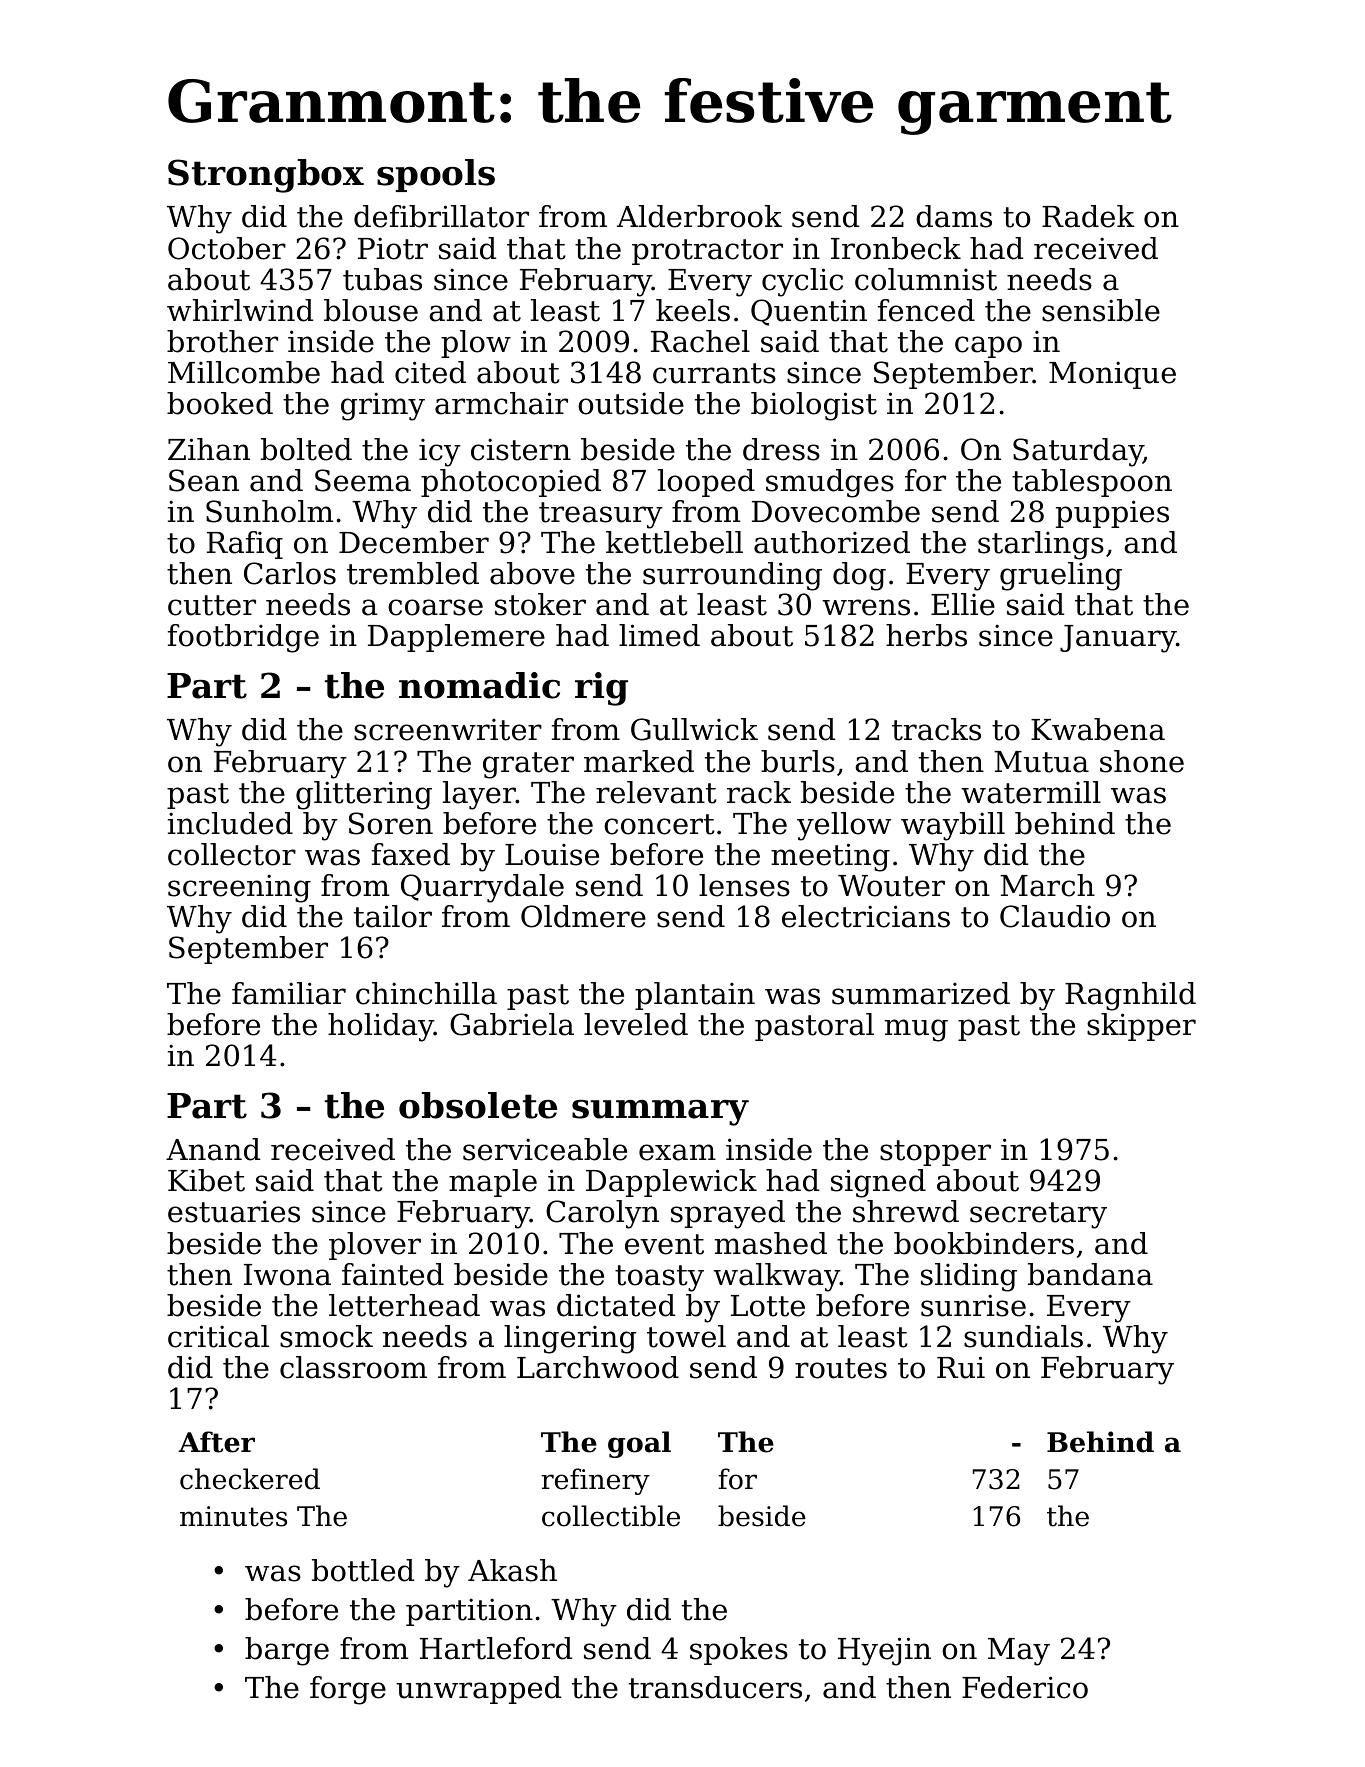 The image size is (1365, 1767). Describe the element at coordinates (926, 635) in the page. I see `herbs` at that location.
